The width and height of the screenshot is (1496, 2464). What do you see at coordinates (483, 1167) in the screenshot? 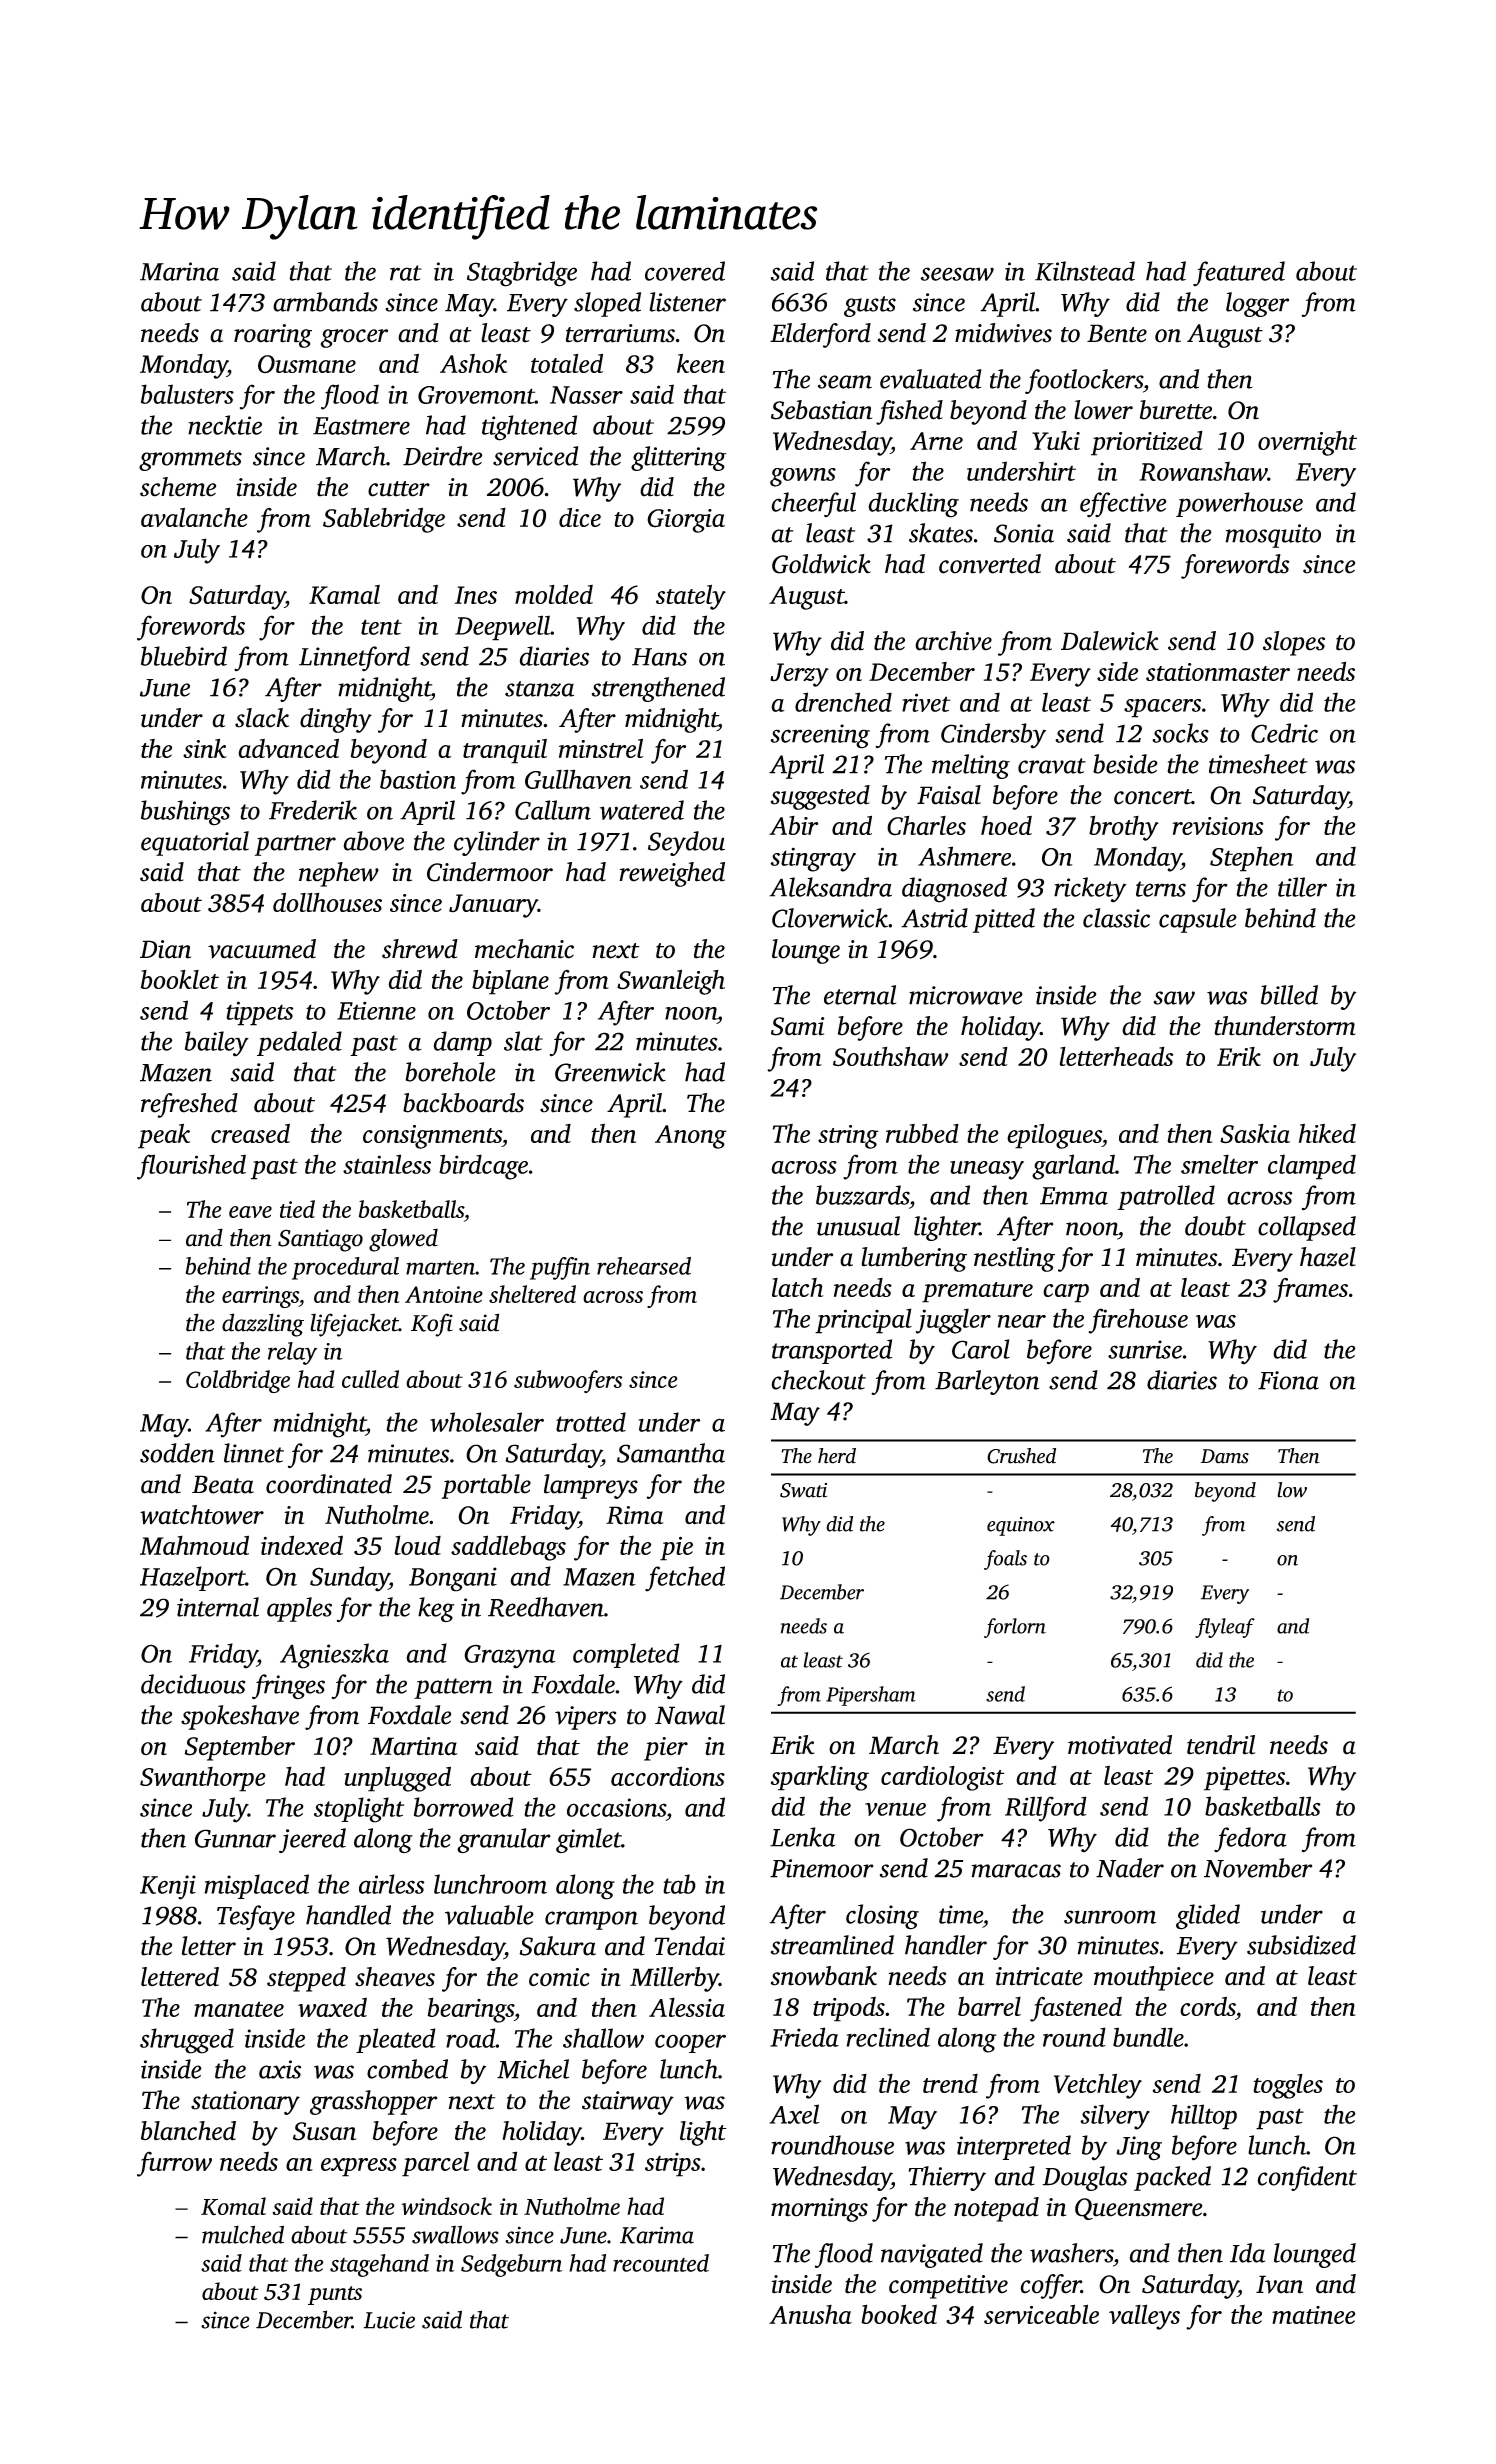
I see `birdcage` at bounding box center [483, 1167].
